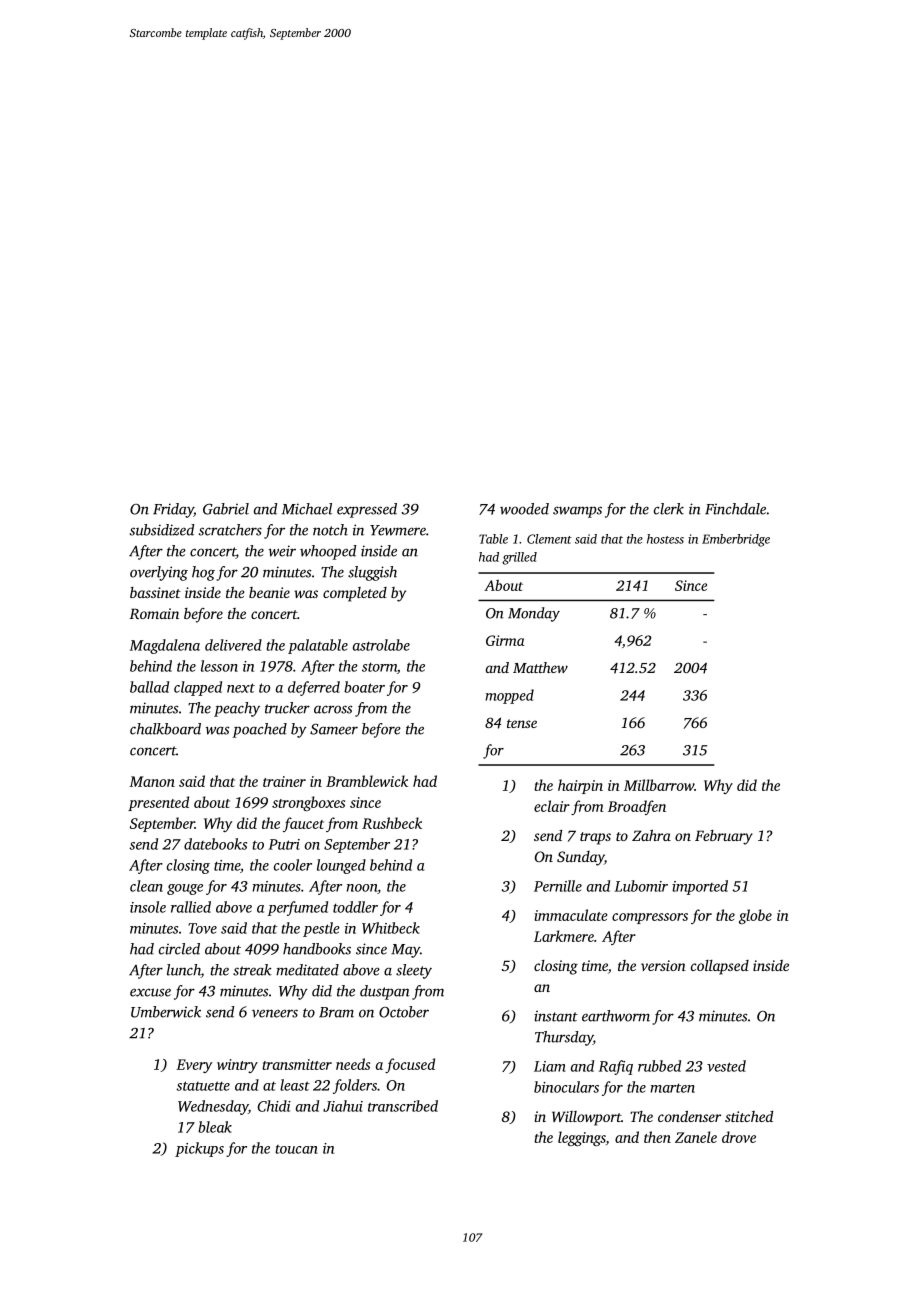  What do you see at coordinates (524, 509) in the page?
I see `wooded` at bounding box center [524, 509].
